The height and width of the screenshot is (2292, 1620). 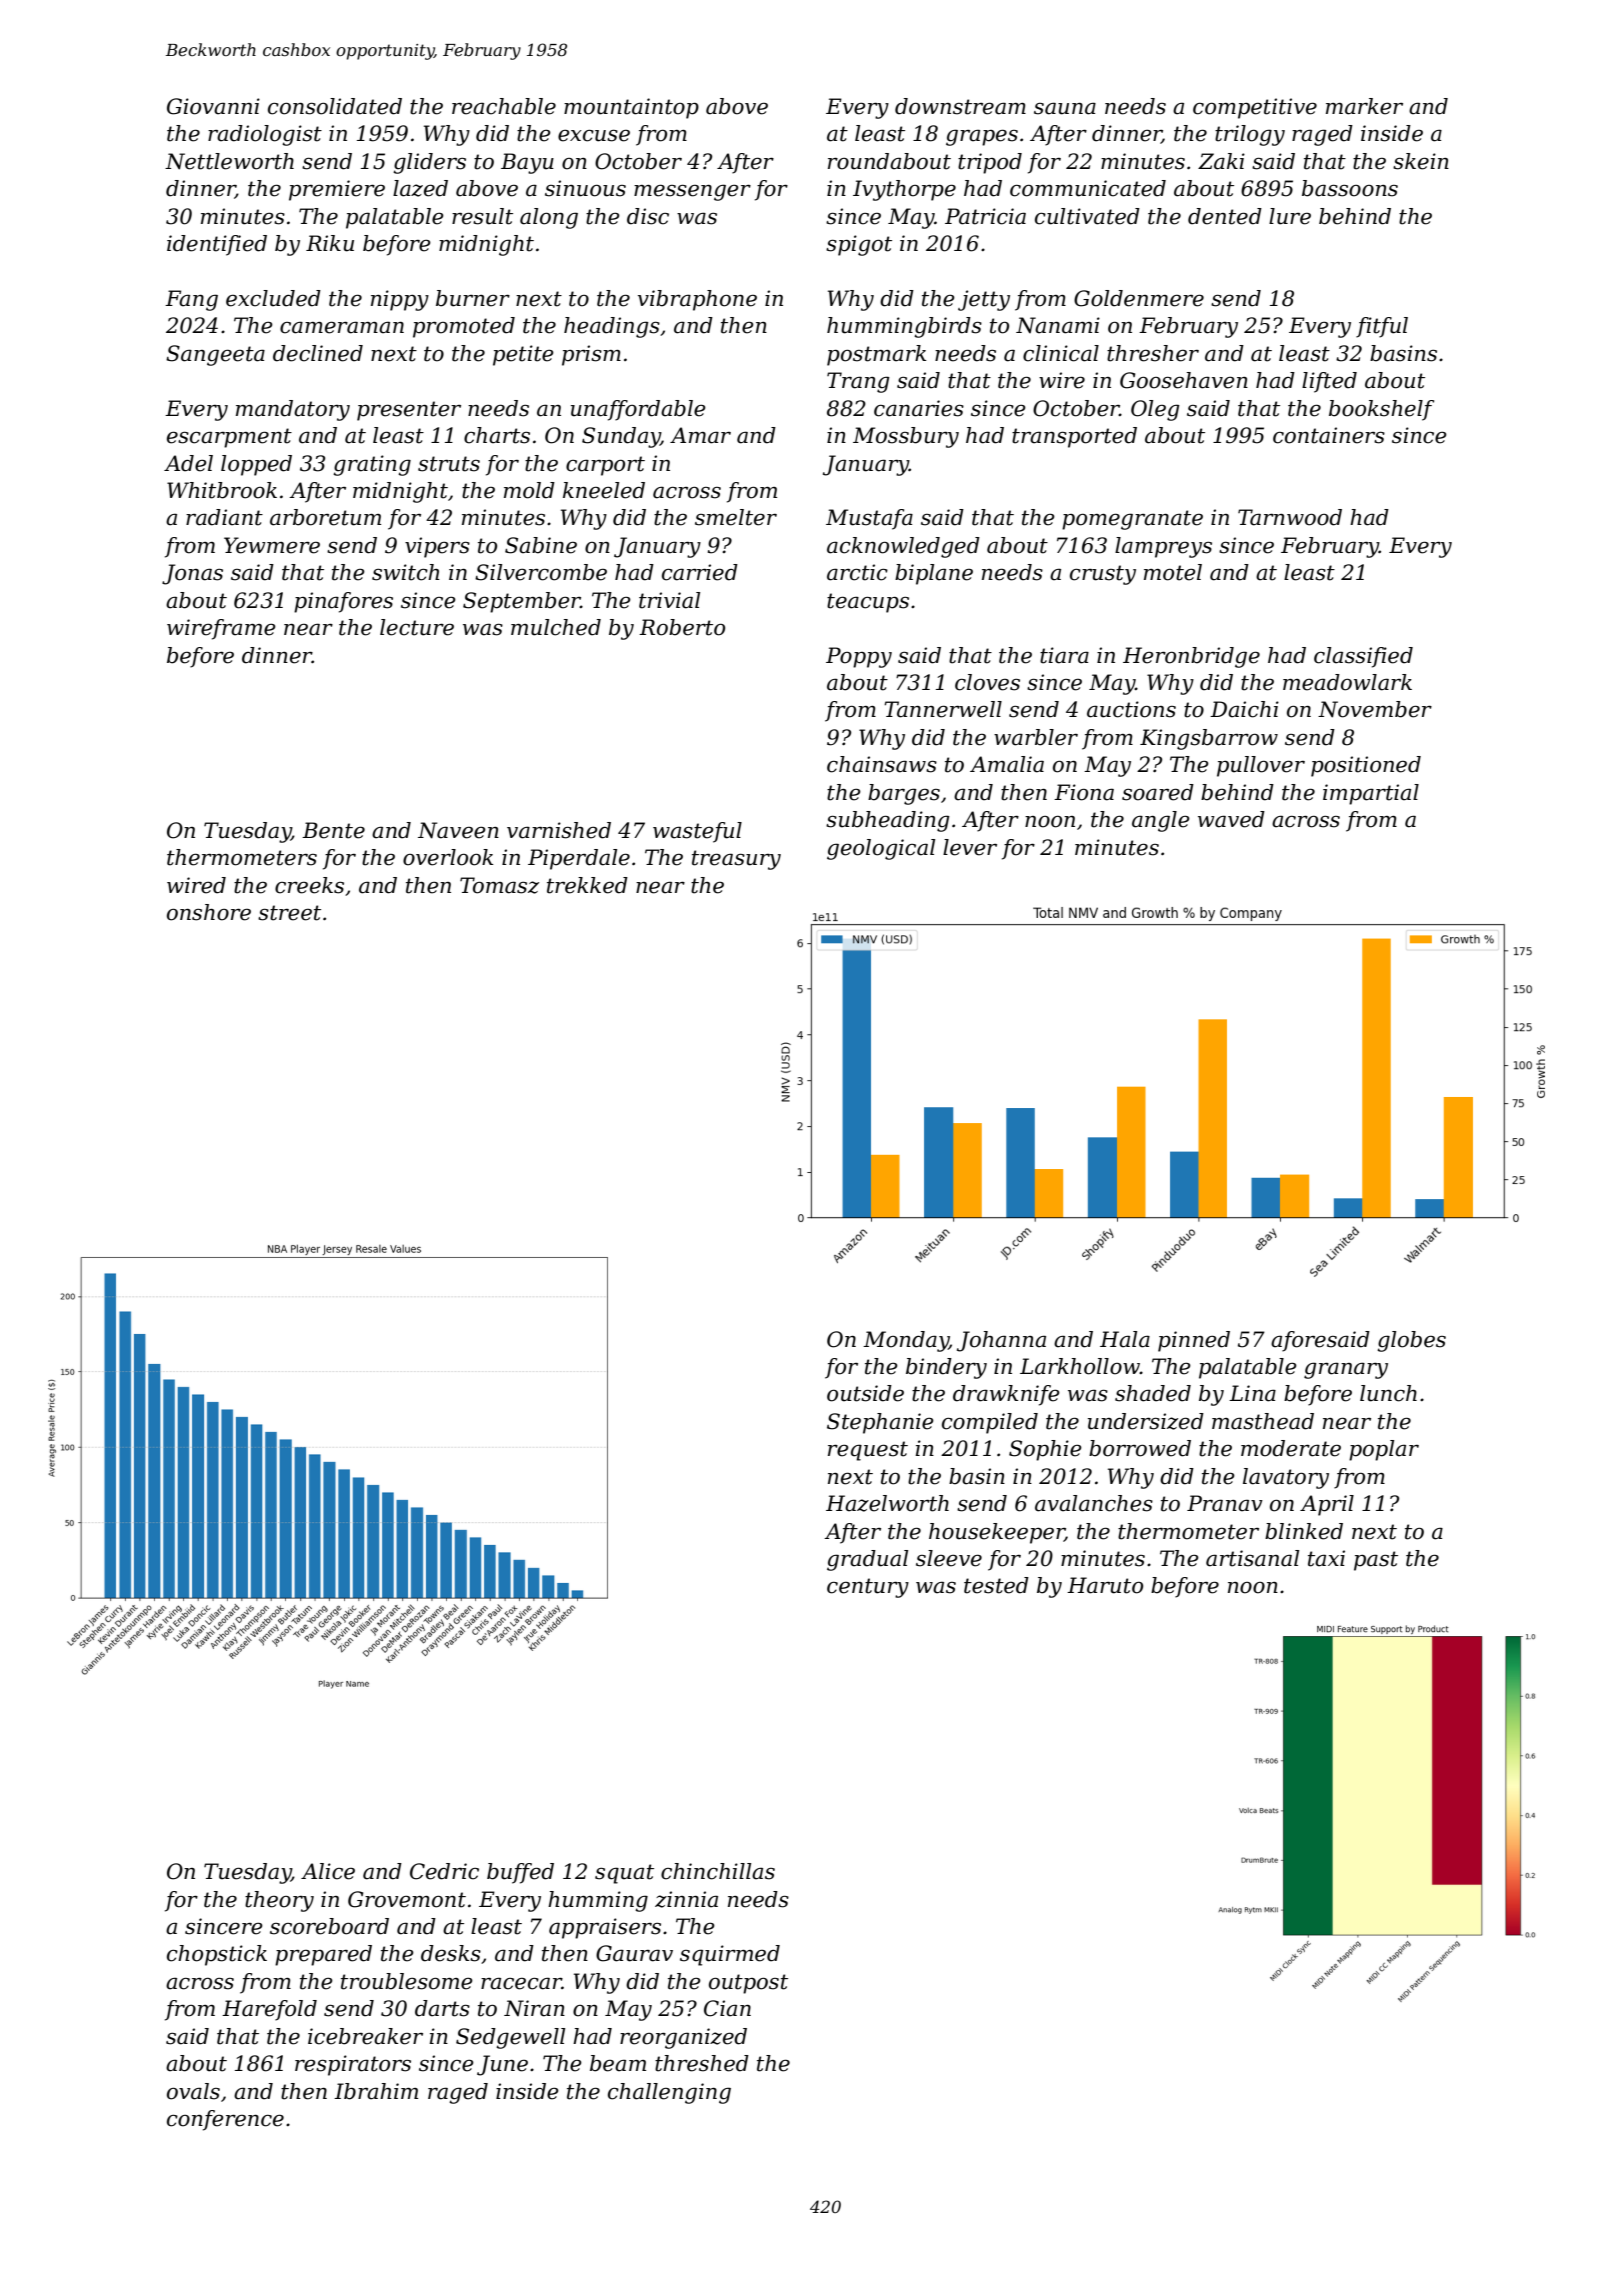 I want to click on outside, so click(x=865, y=1393).
